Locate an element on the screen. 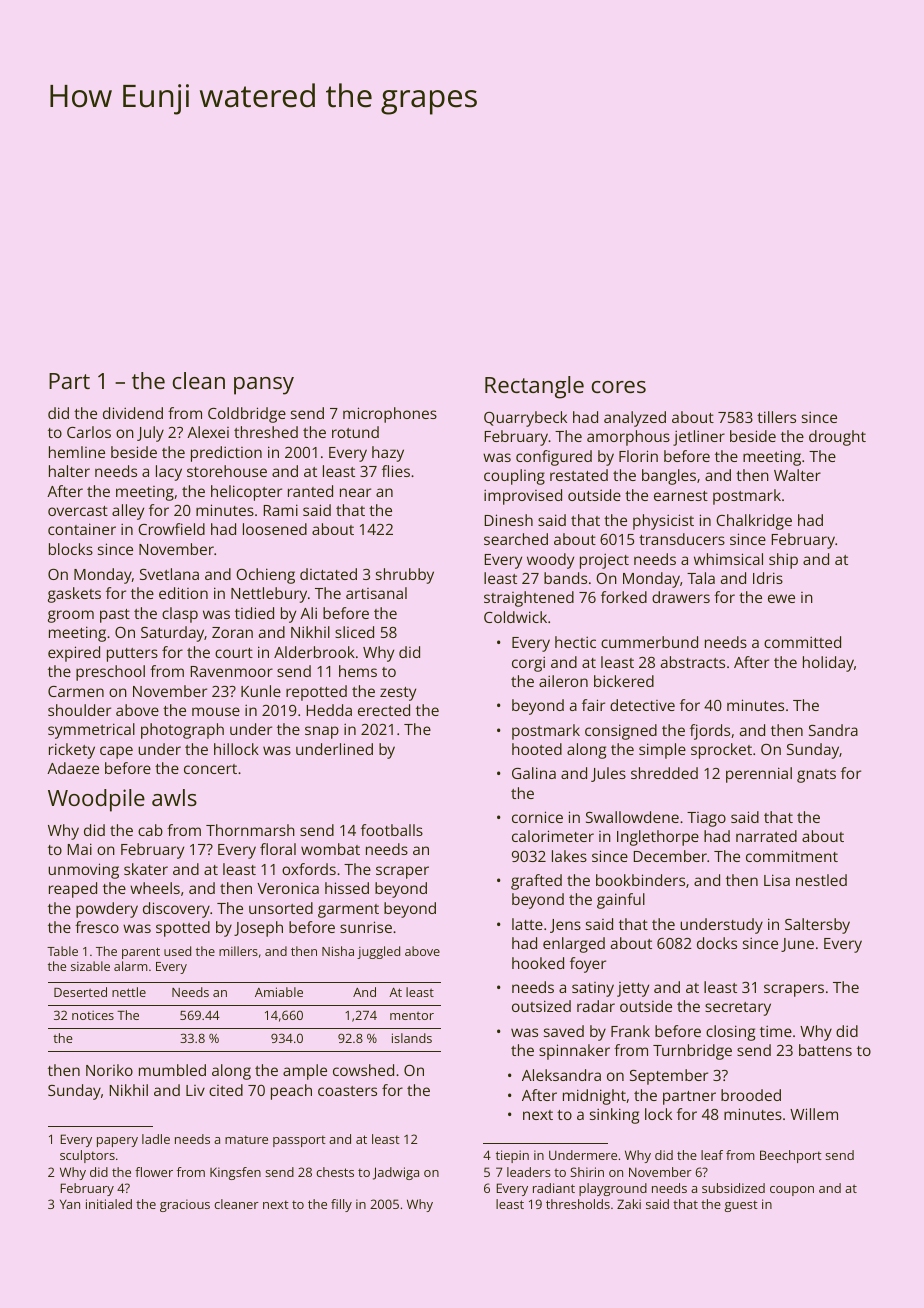 The image size is (924, 1308). prediction is located at coordinates (226, 454).
